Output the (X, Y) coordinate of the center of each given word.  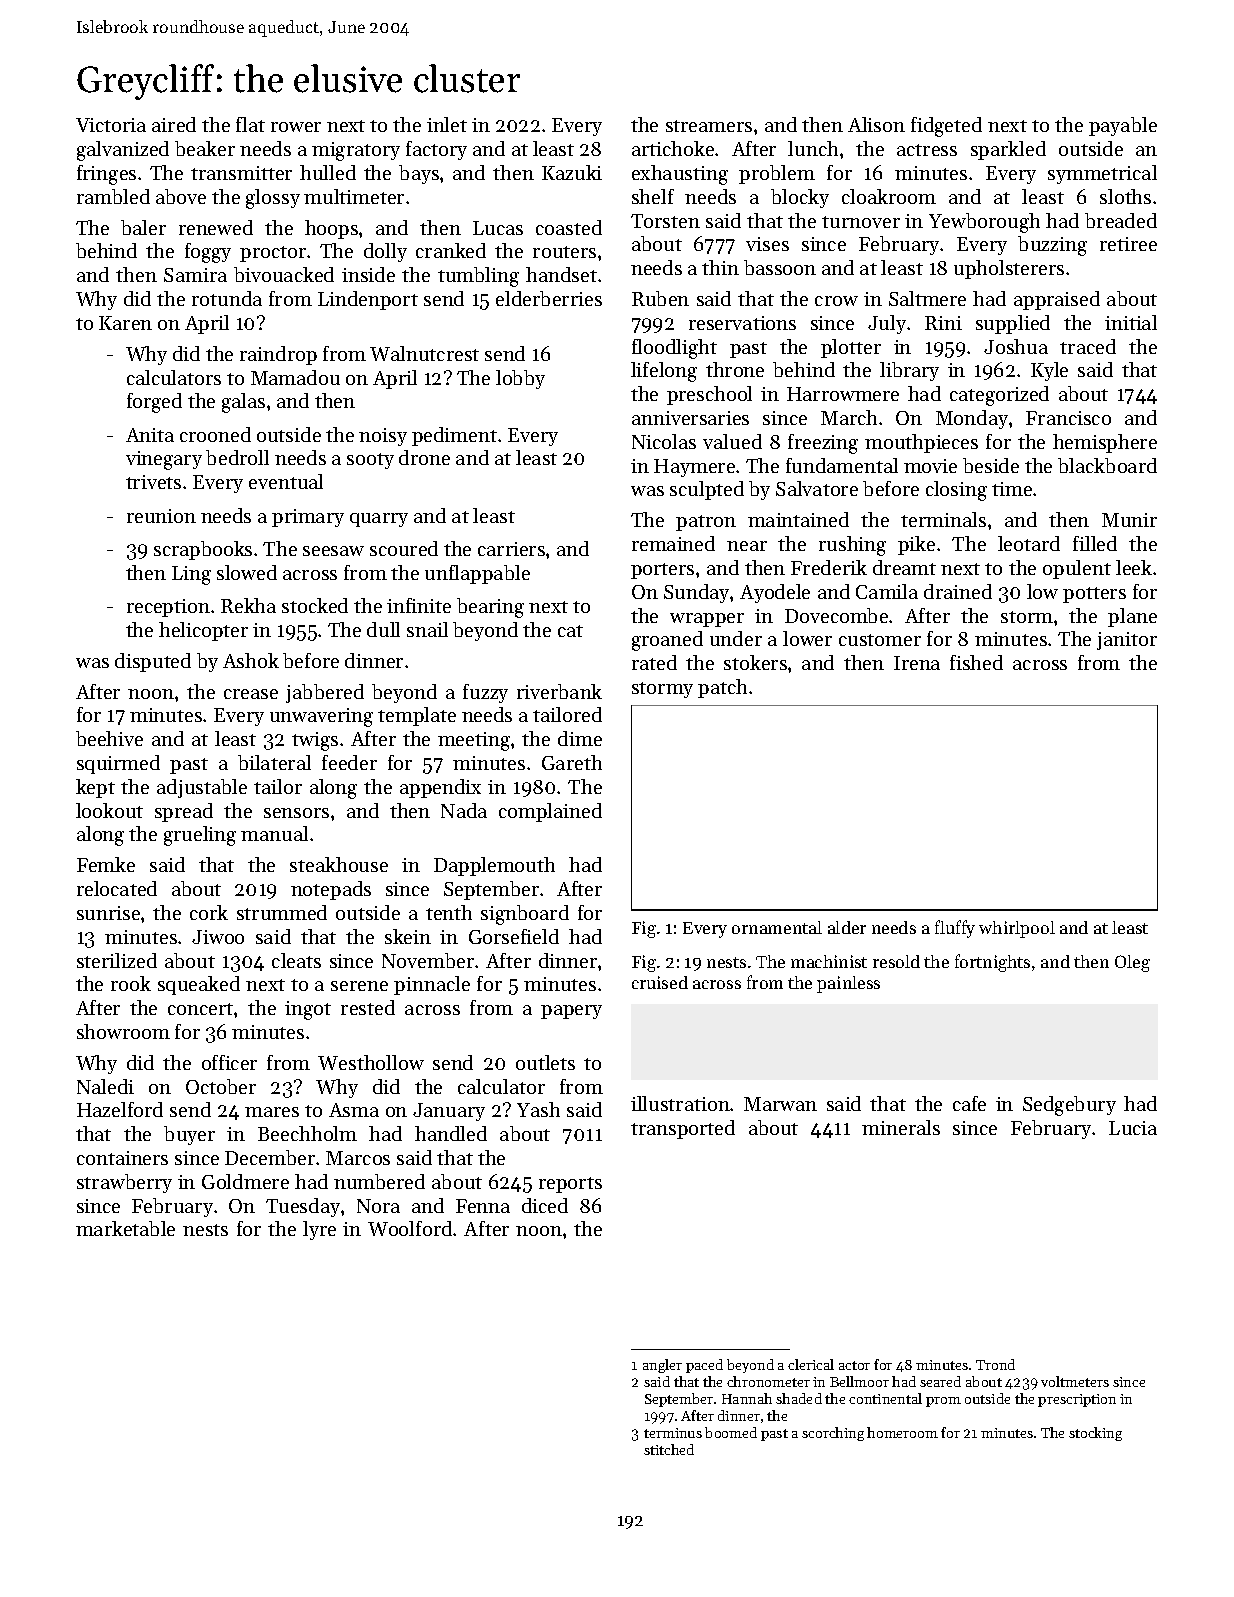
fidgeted (946, 127)
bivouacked (284, 274)
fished (976, 662)
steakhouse (339, 864)
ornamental (777, 927)
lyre (319, 1230)
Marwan (780, 1104)
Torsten (665, 221)
